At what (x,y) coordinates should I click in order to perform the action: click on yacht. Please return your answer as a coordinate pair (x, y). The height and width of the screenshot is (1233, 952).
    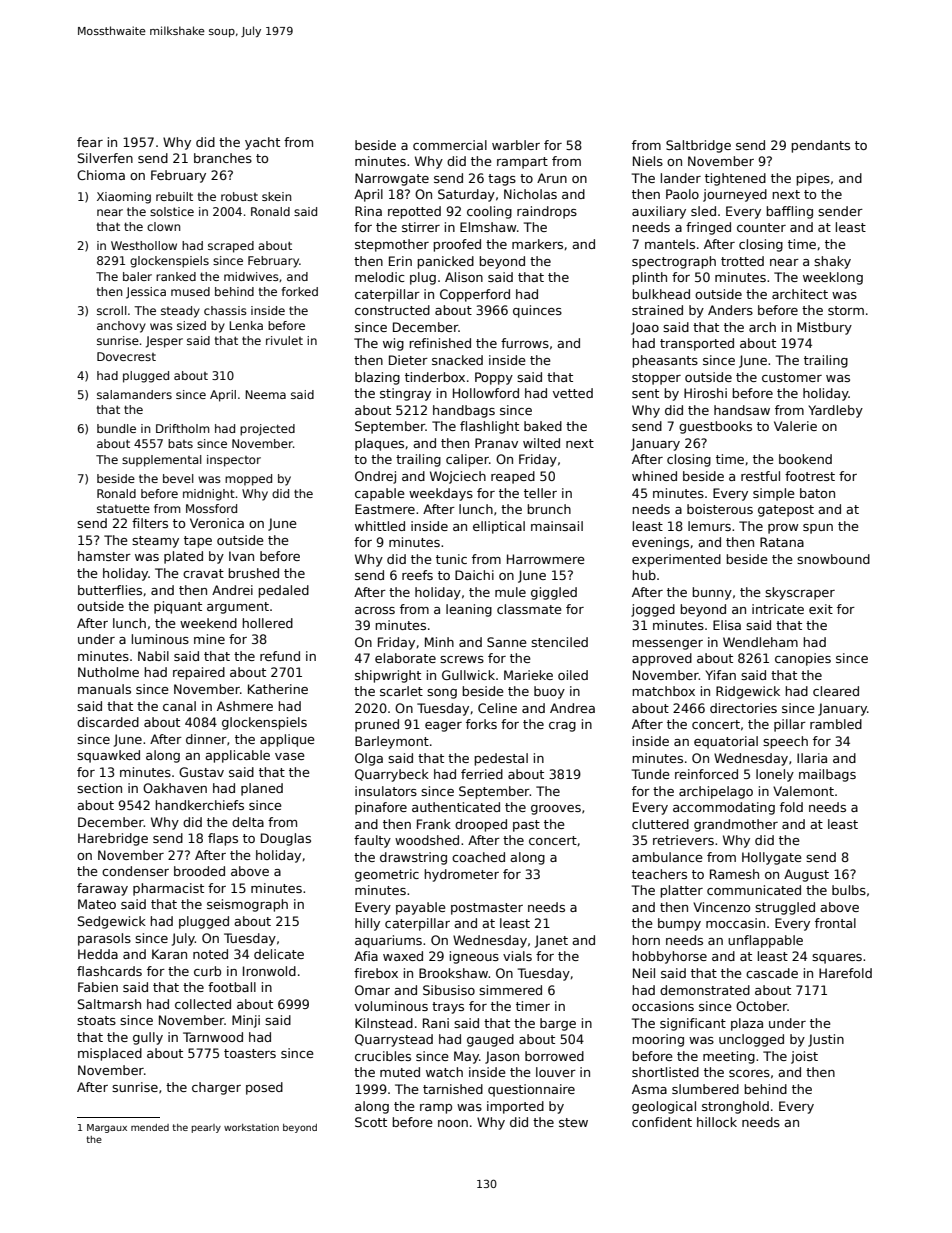
    Looking at the image, I should click on (262, 143).
